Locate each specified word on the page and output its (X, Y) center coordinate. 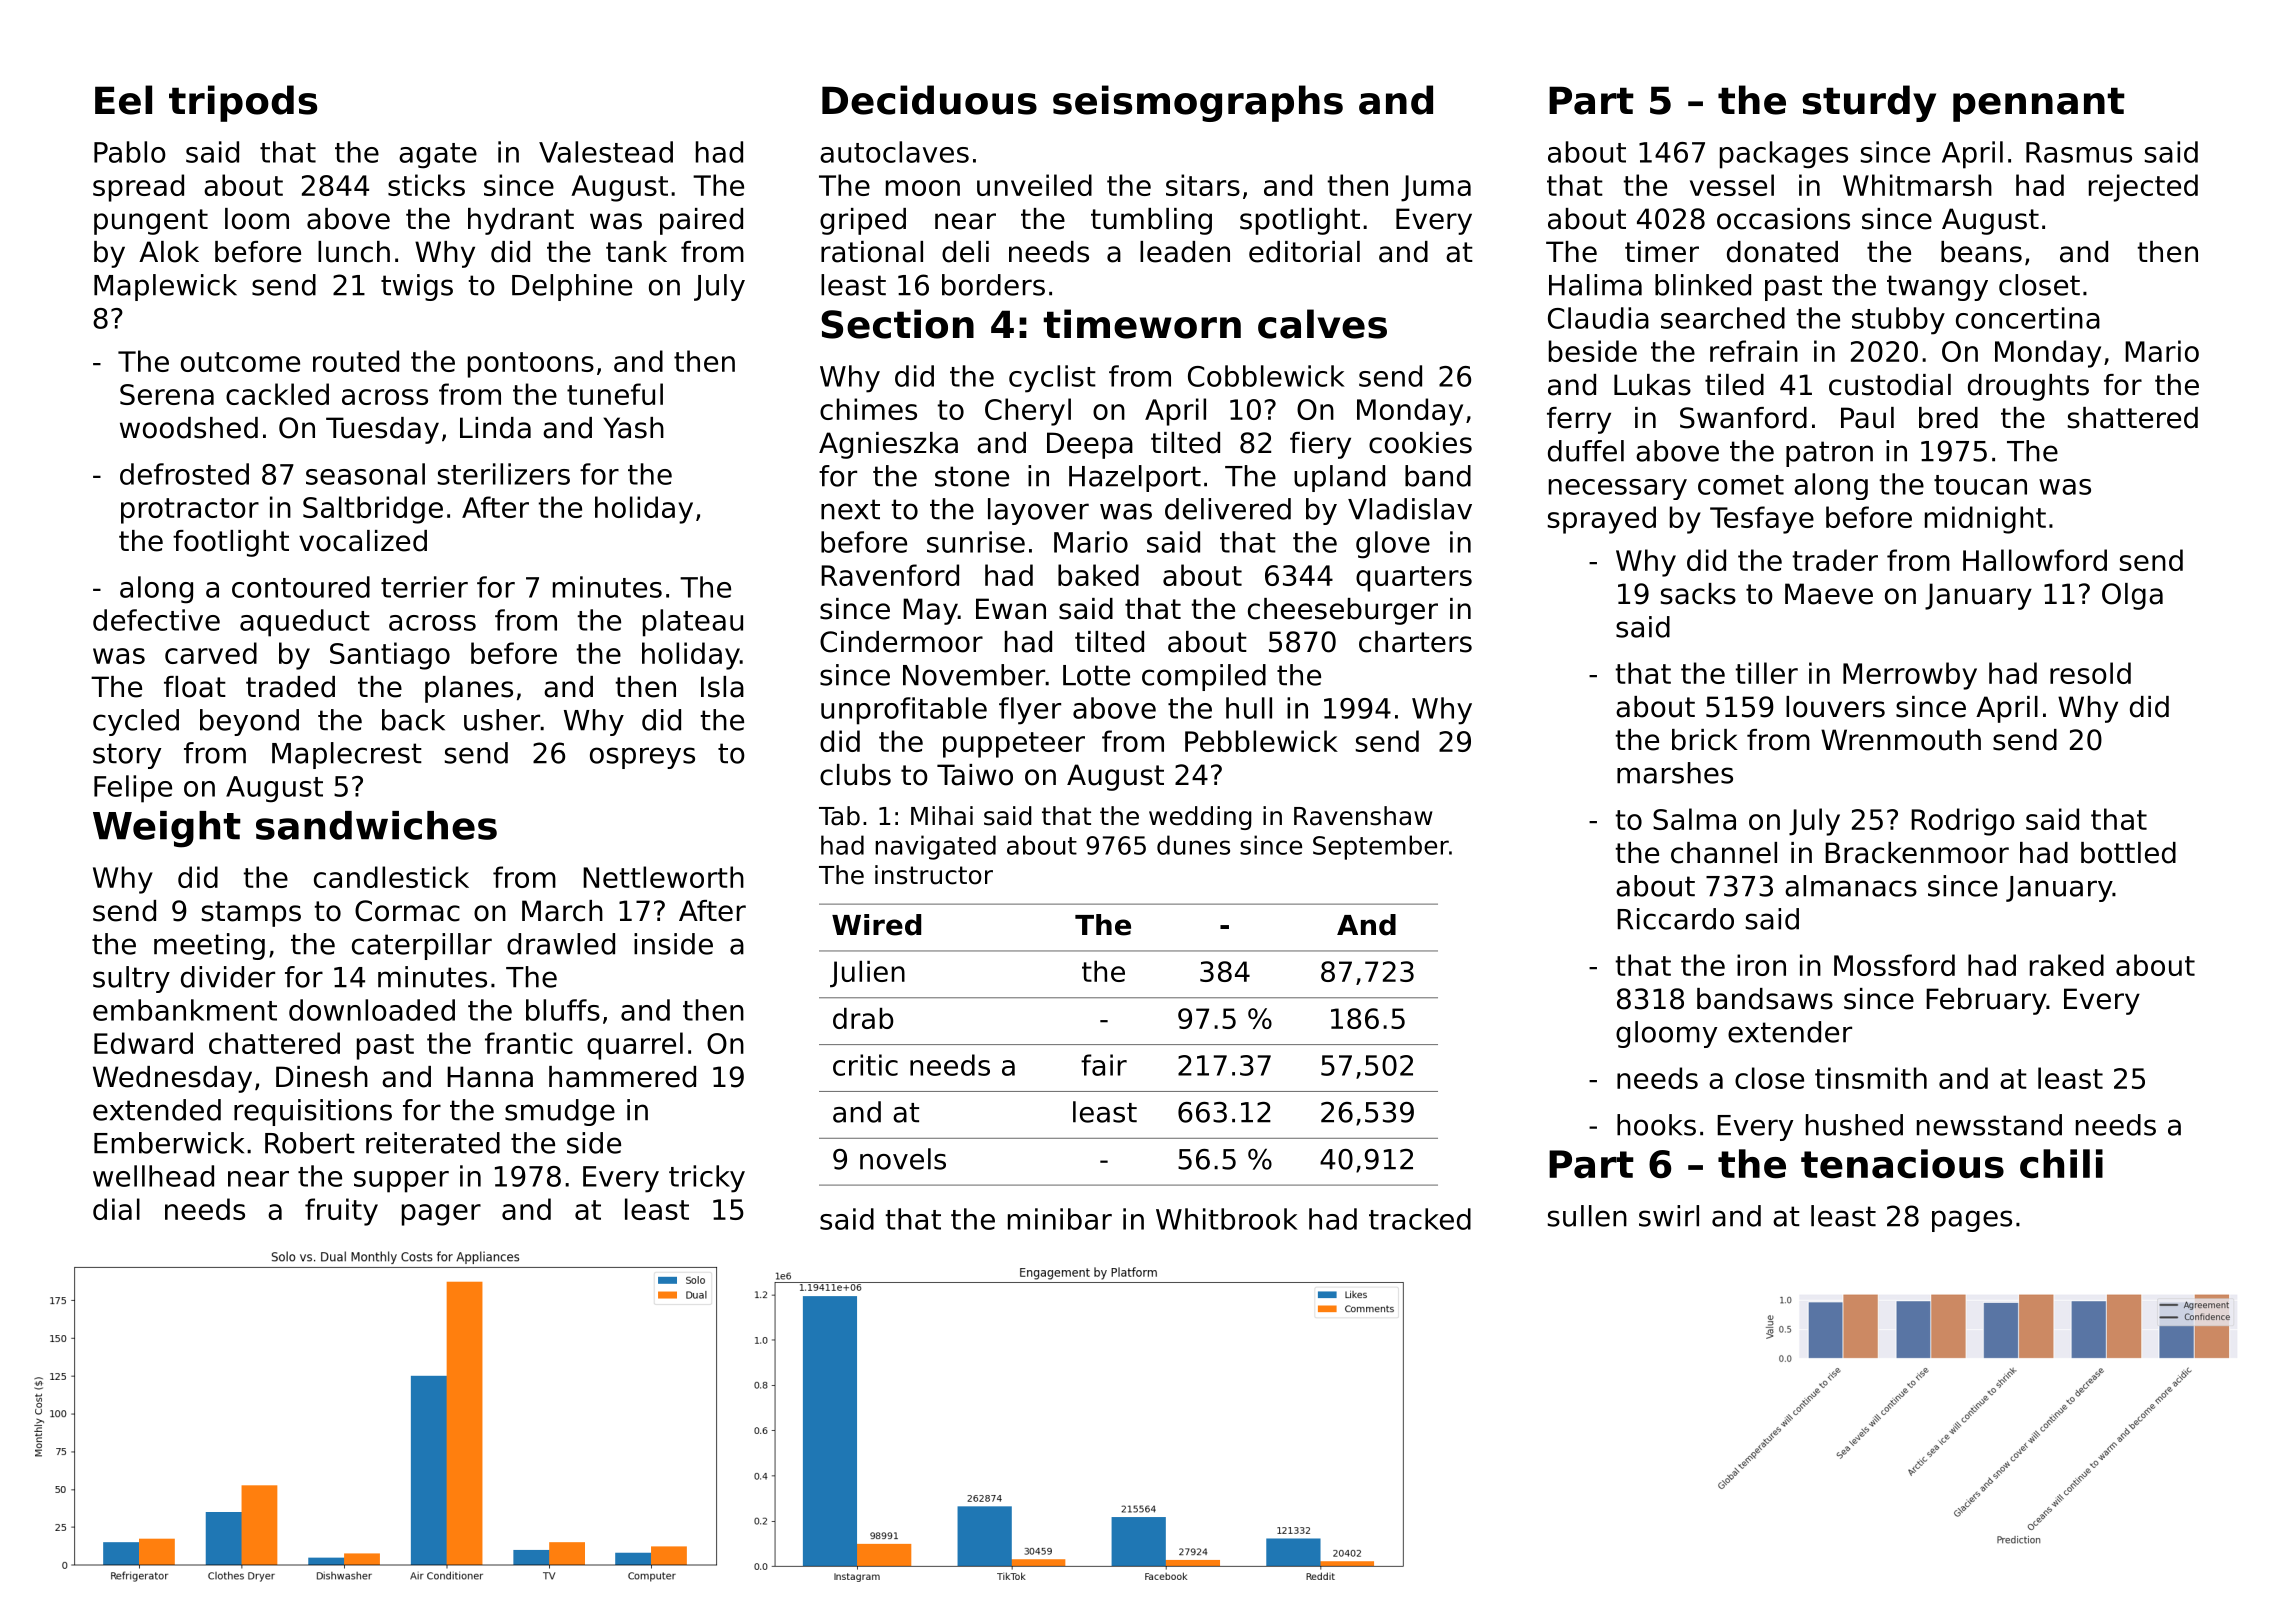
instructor (934, 875)
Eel (123, 100)
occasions (1783, 219)
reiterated (433, 1143)
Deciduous (929, 100)
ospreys (642, 758)
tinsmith (1871, 1078)
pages (1972, 1221)
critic (865, 1065)
